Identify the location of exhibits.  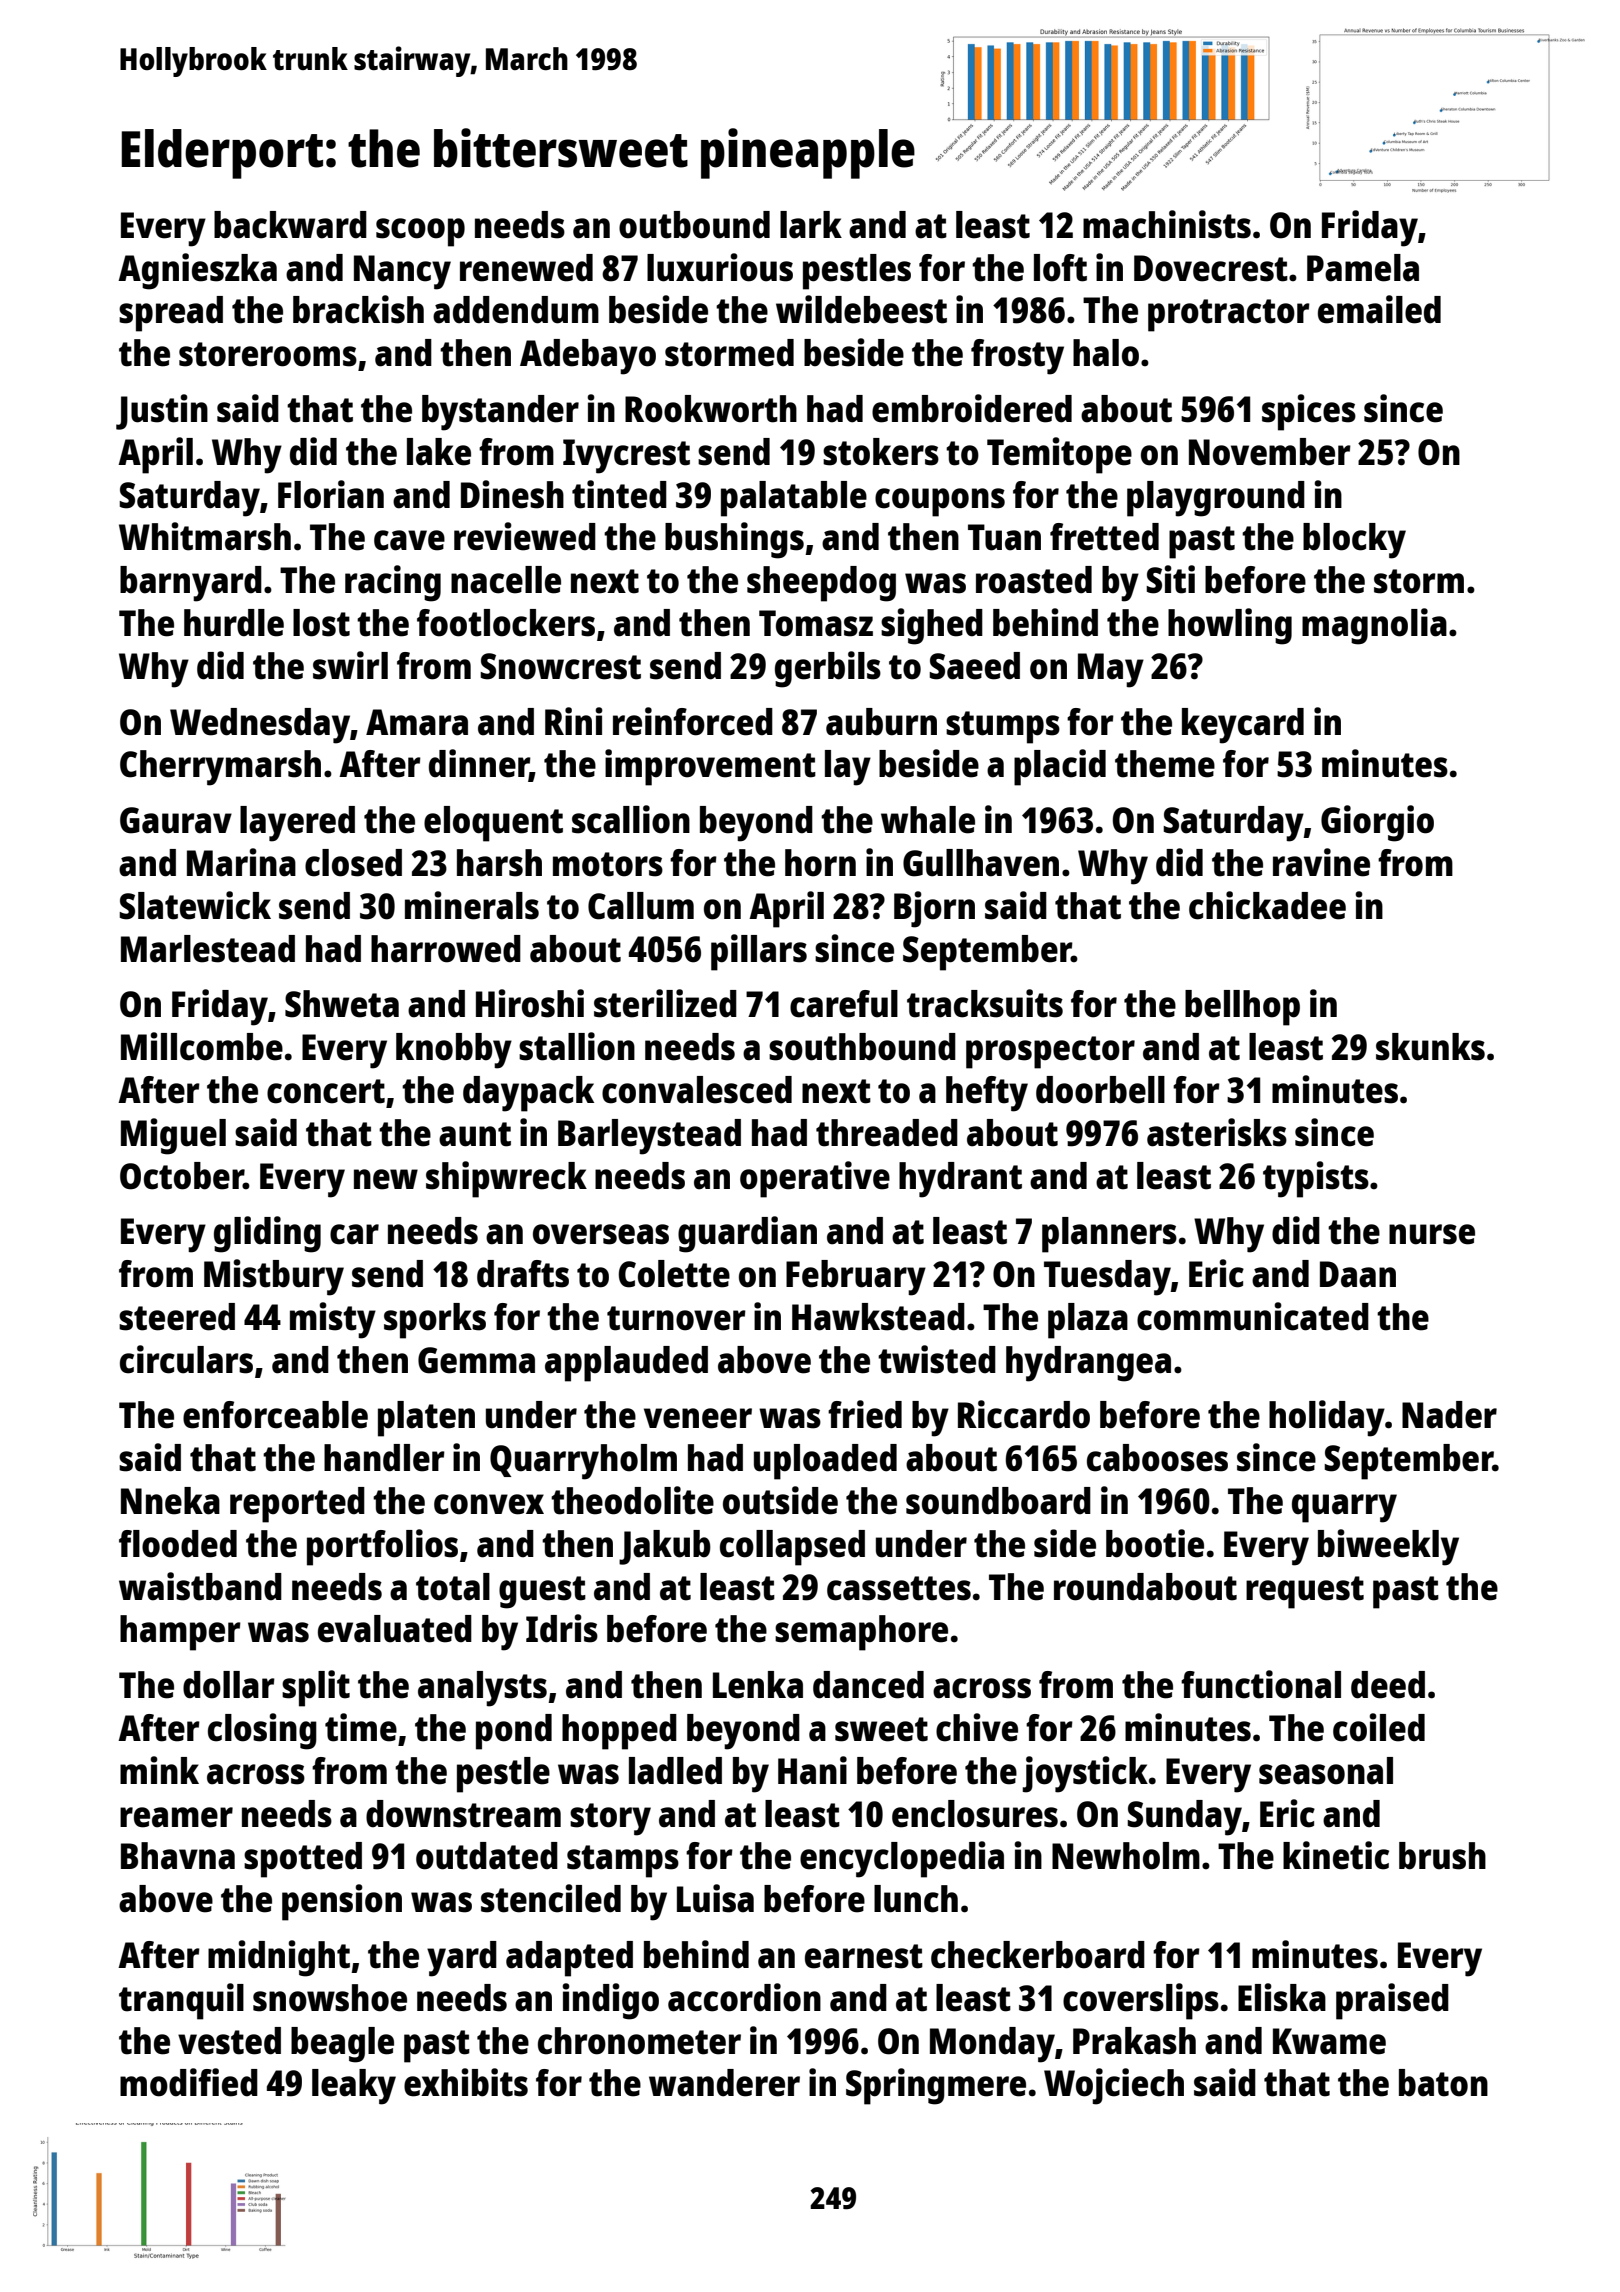
(466, 2082).
